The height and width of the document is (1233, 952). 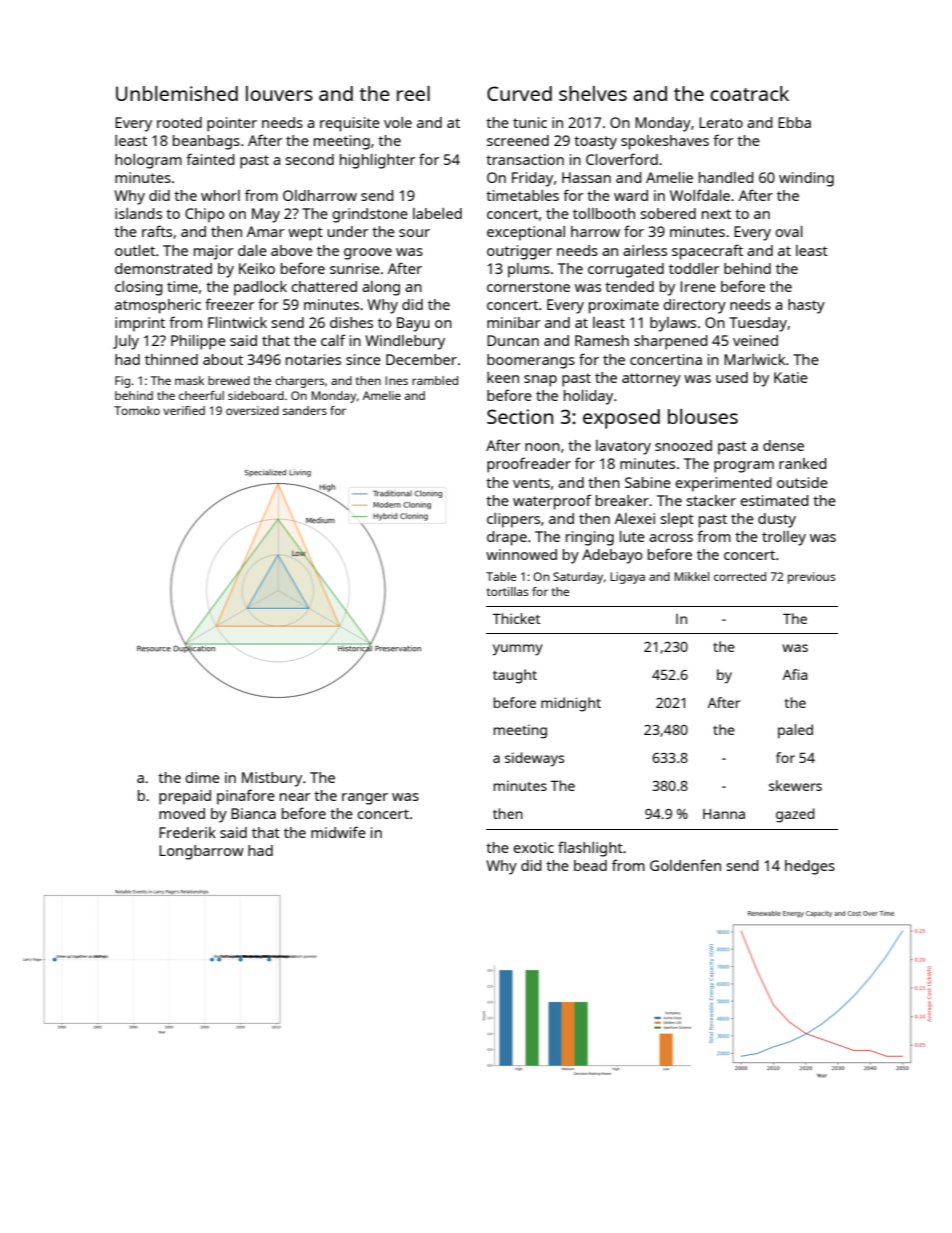 I want to click on oval, so click(x=789, y=231).
